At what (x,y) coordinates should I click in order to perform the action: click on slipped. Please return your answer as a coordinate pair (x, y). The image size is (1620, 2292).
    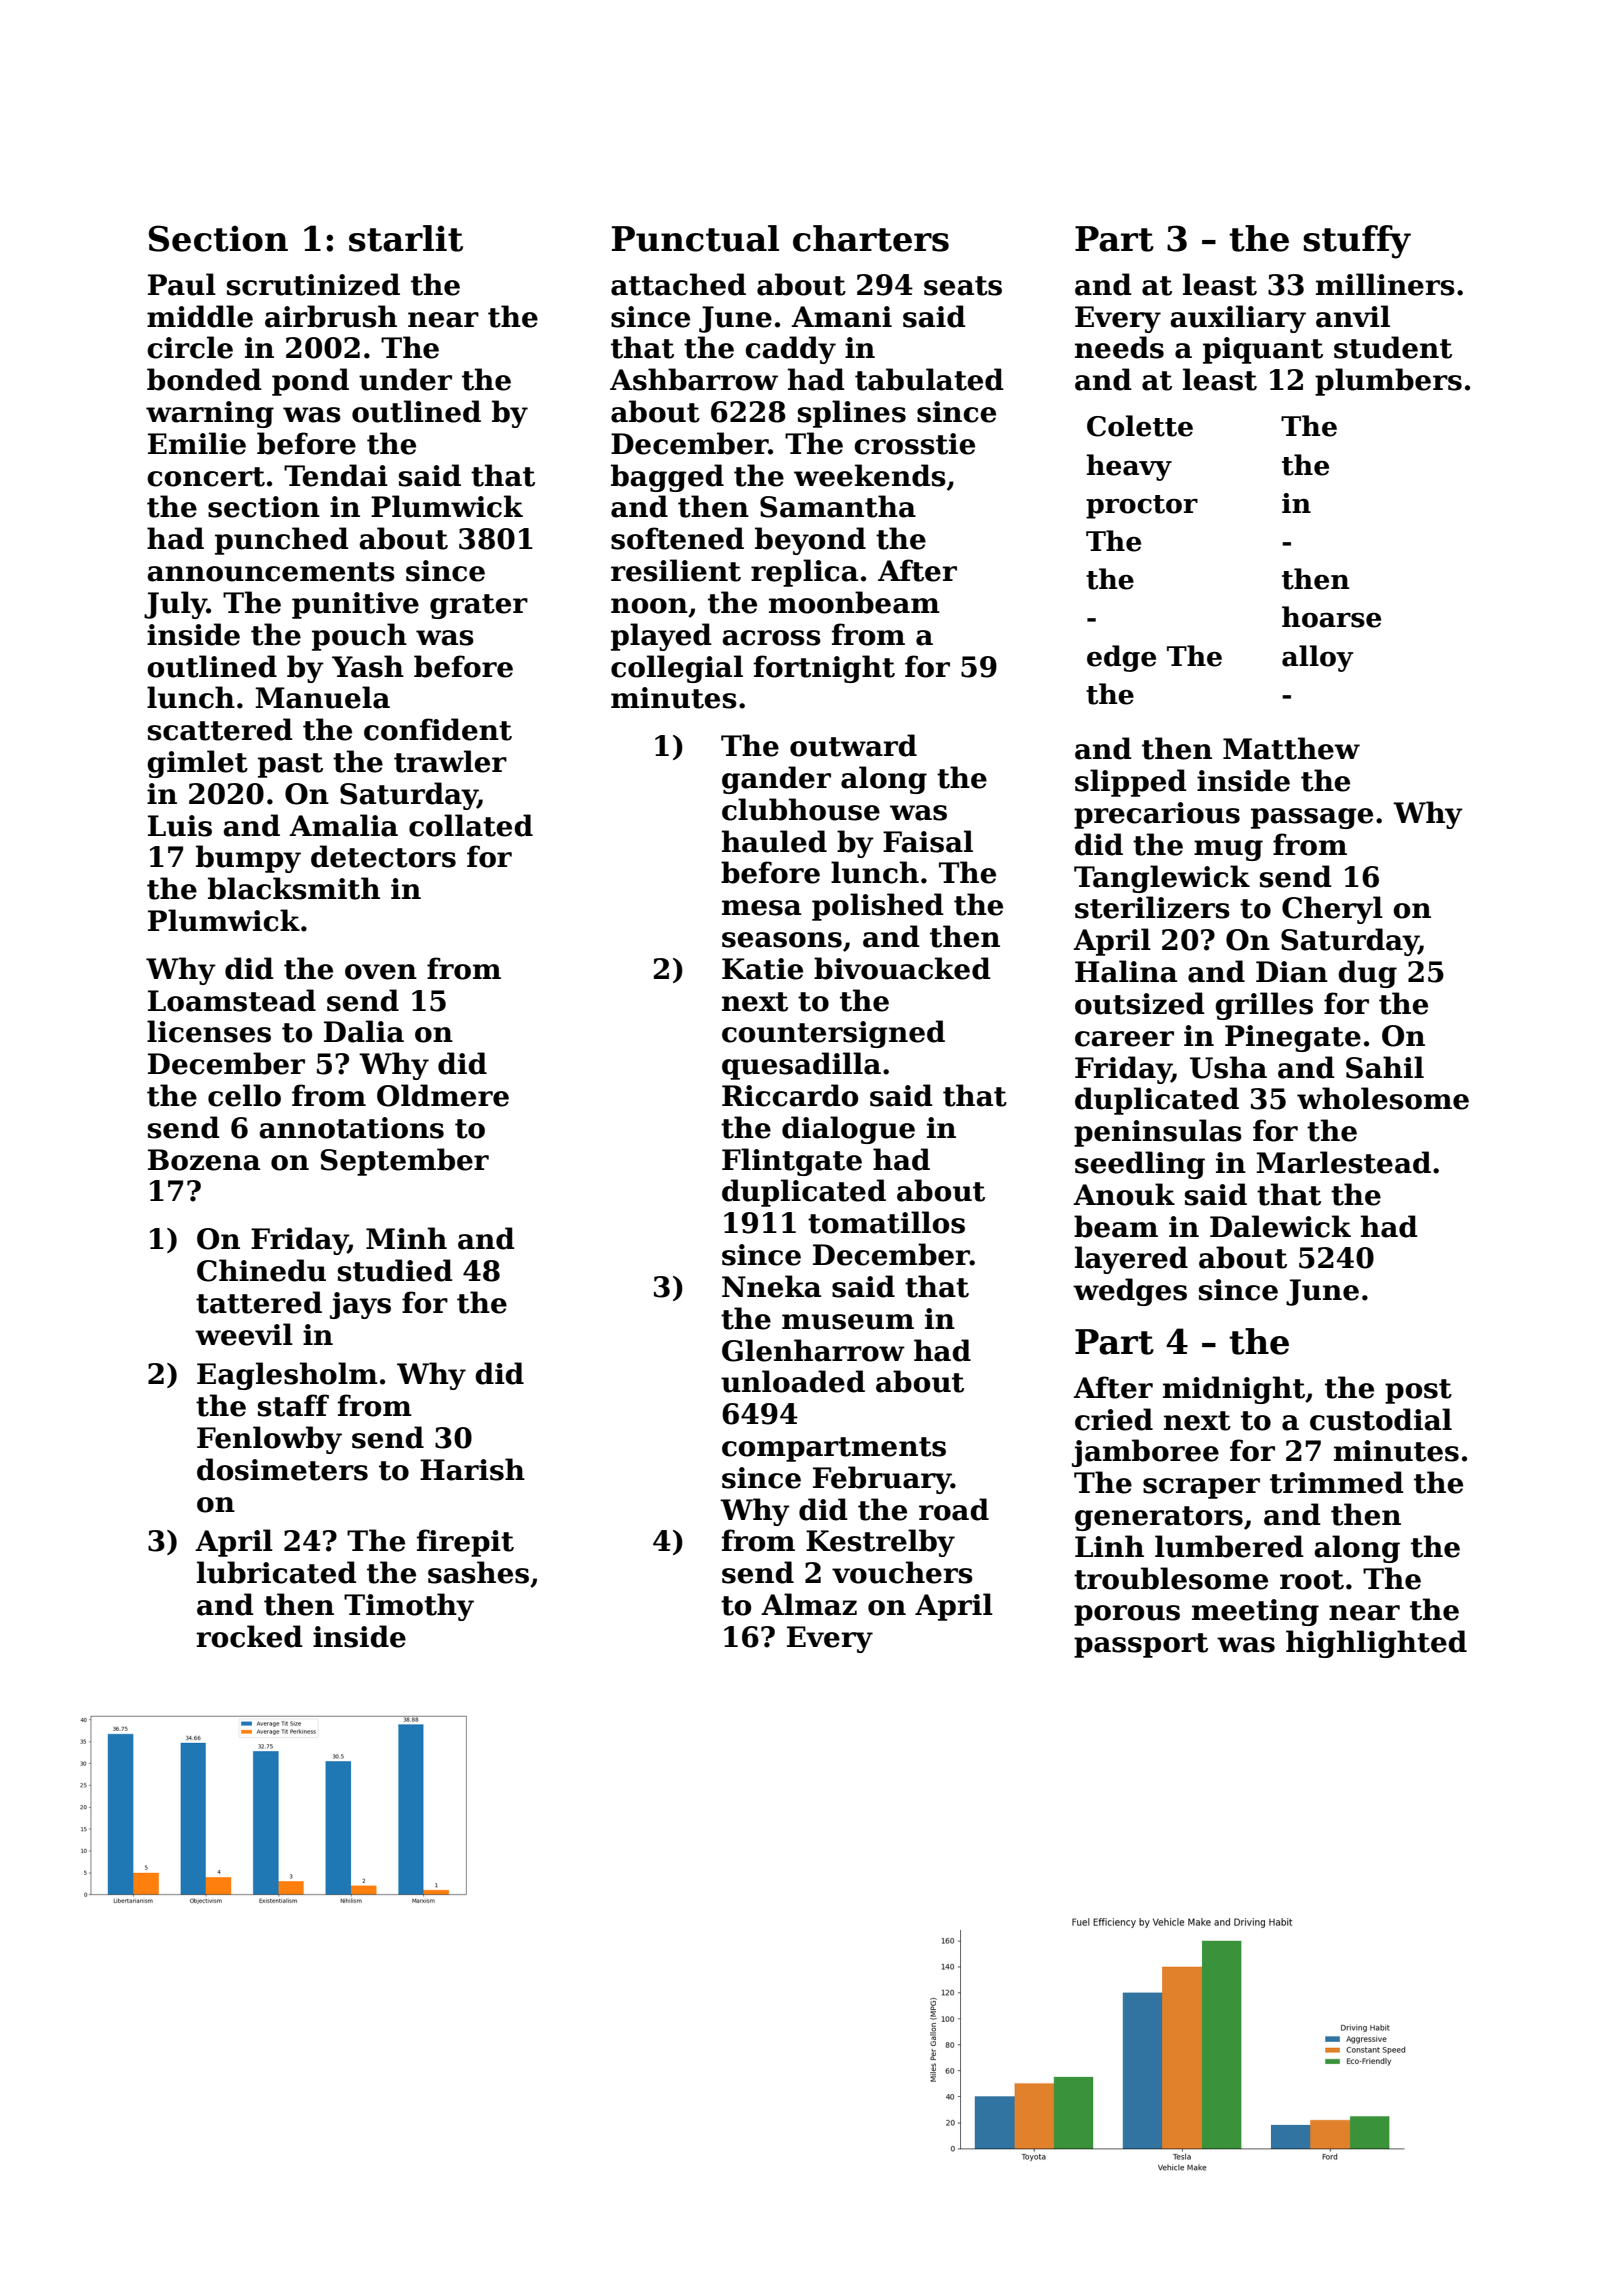
    Looking at the image, I should click on (1131, 783).
